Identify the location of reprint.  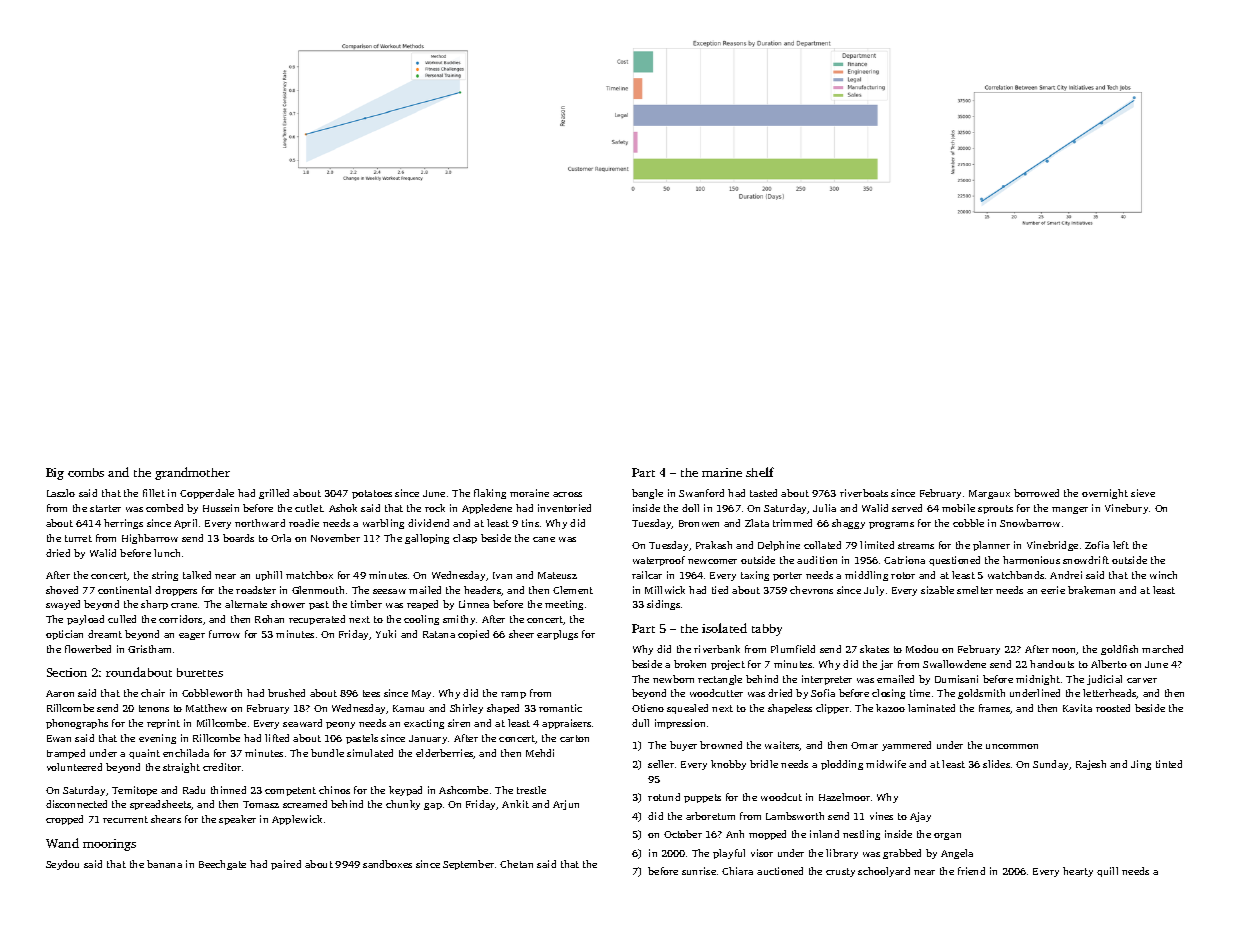
(163, 724).
